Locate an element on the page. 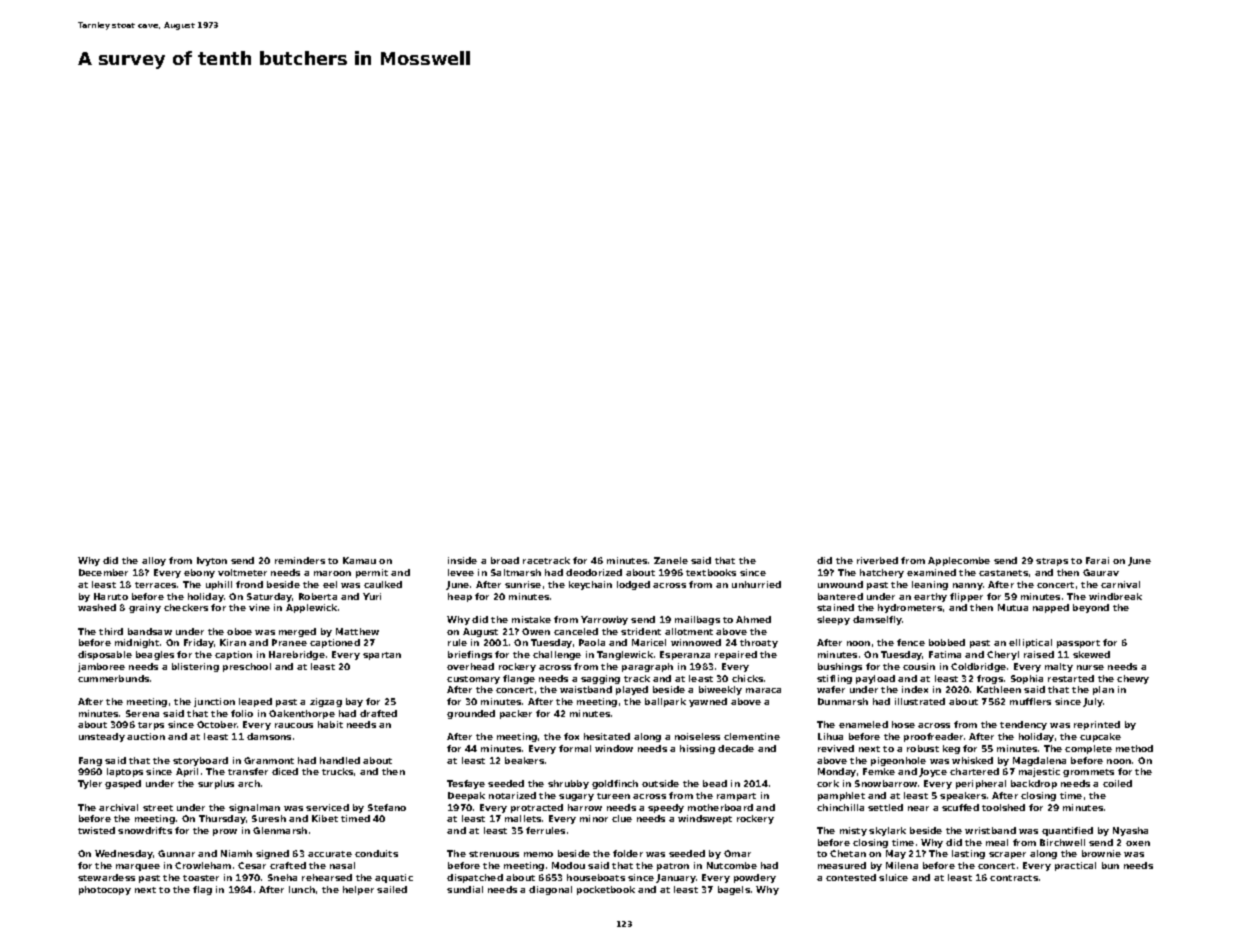 This page has height=952, width=1233. window is located at coordinates (614, 748).
